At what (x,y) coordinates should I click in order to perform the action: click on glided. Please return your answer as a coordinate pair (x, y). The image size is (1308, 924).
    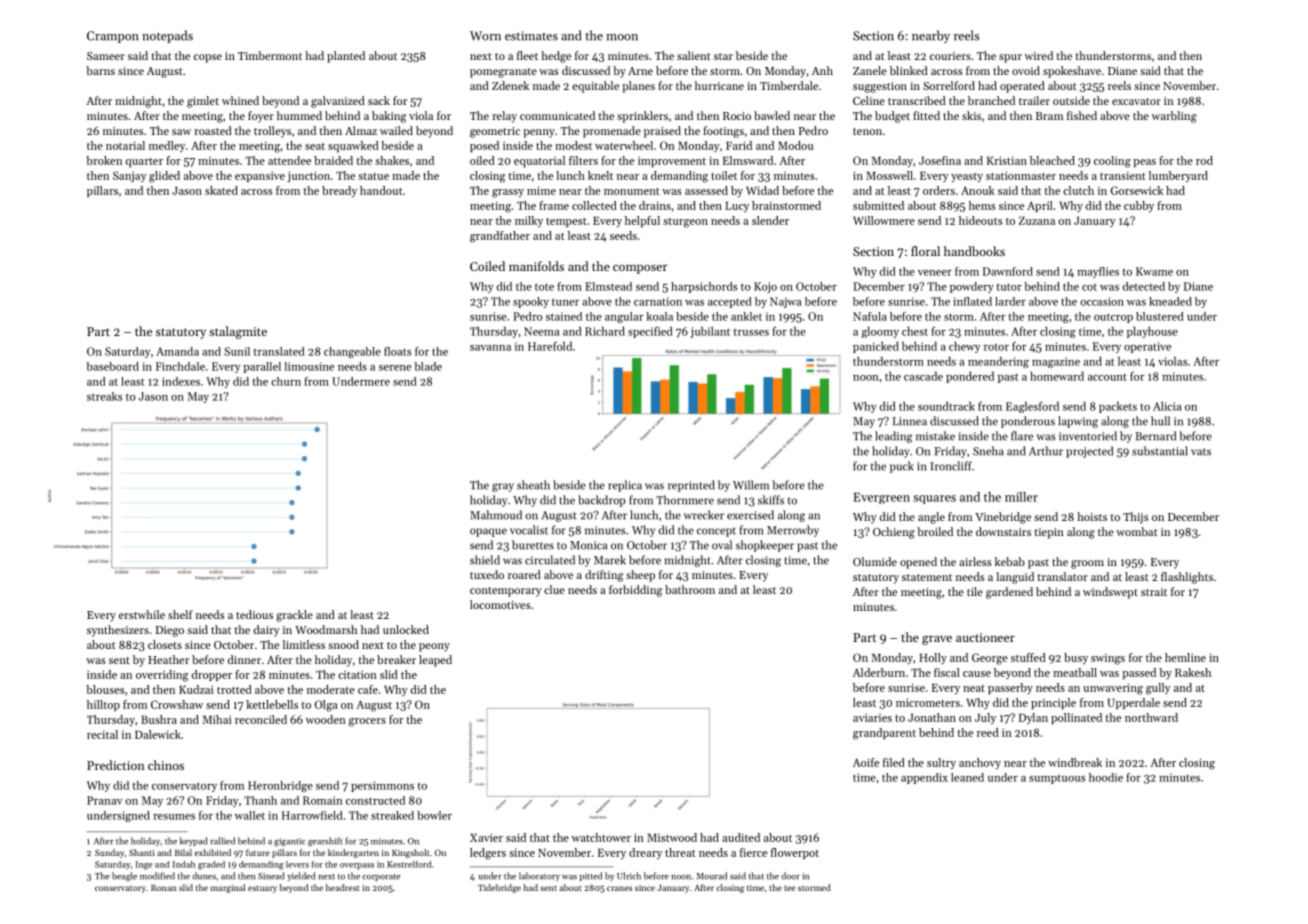
    Looking at the image, I should click on (164, 177).
